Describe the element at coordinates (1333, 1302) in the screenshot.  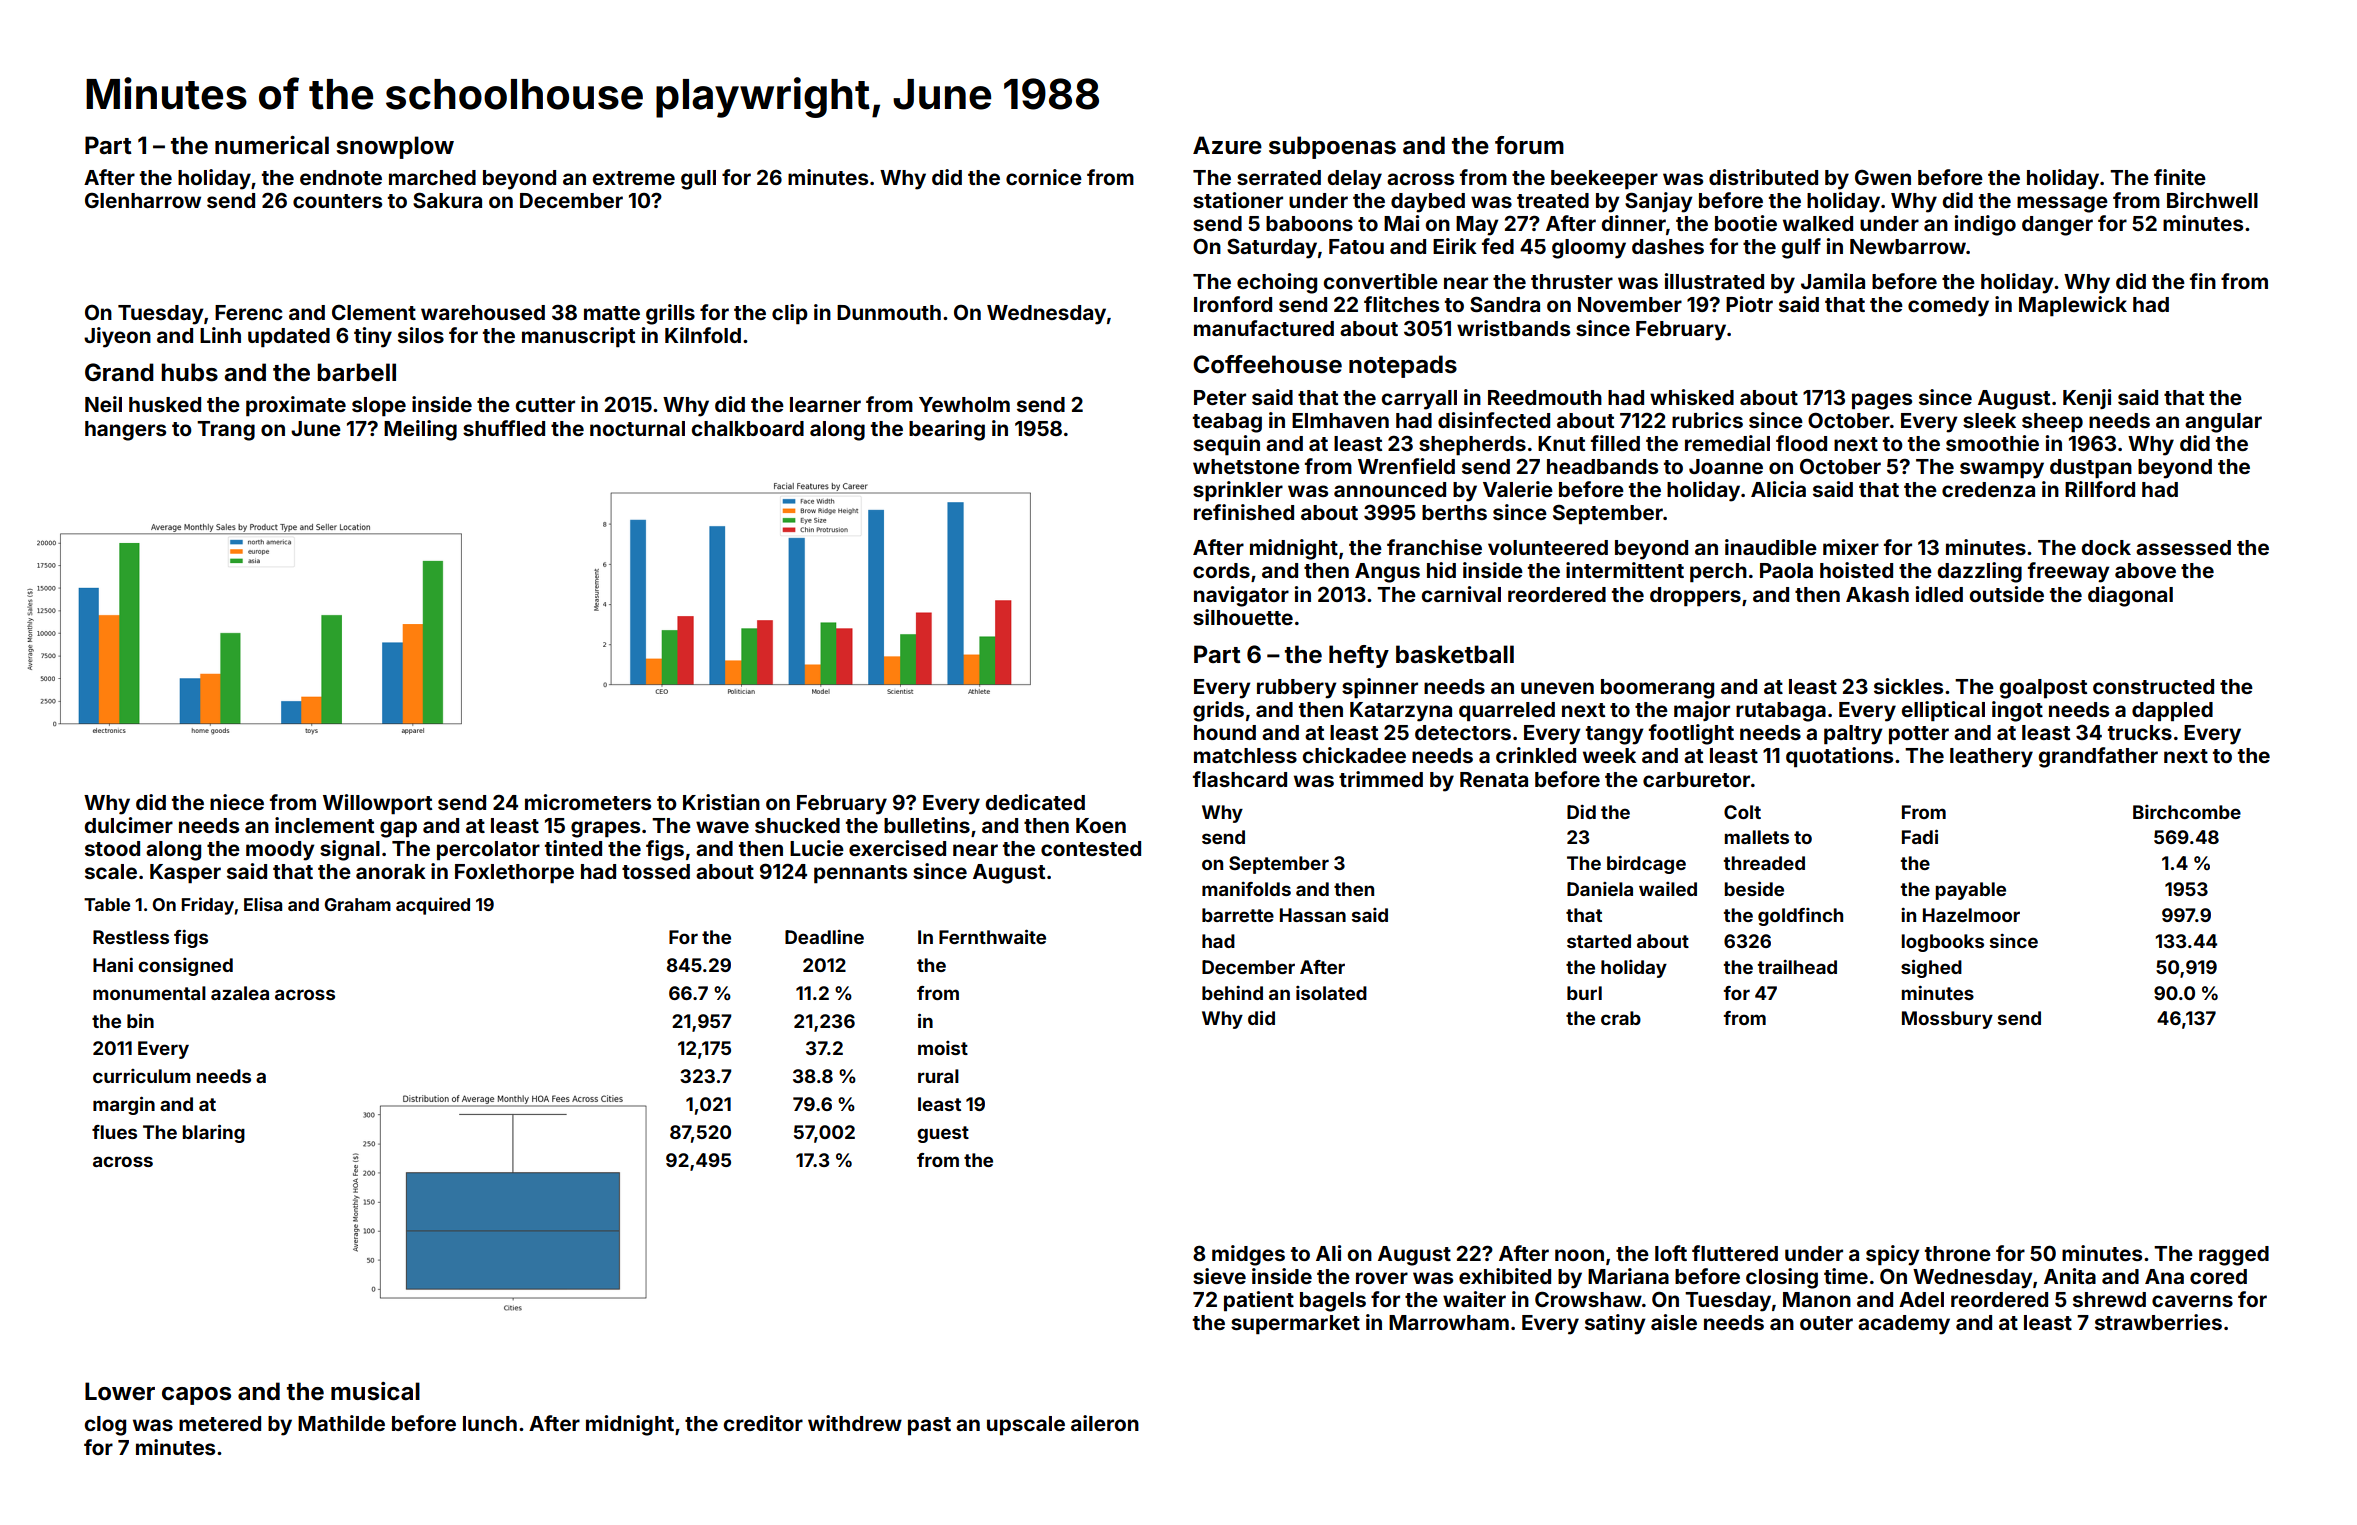
I see `bagels` at that location.
